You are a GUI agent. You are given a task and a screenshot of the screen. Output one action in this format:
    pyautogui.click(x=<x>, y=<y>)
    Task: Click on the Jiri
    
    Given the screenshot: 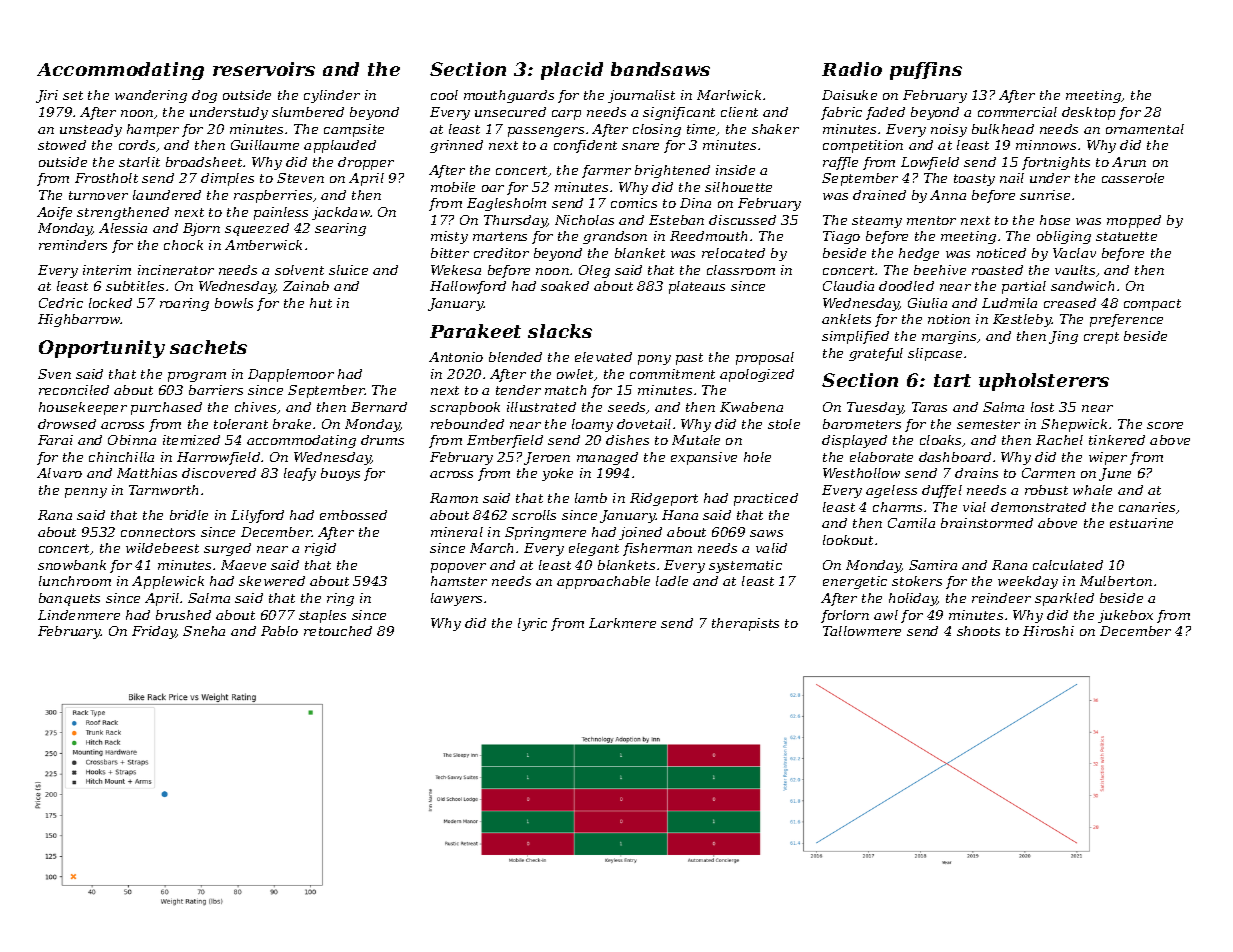 What is the action you would take?
    pyautogui.click(x=47, y=96)
